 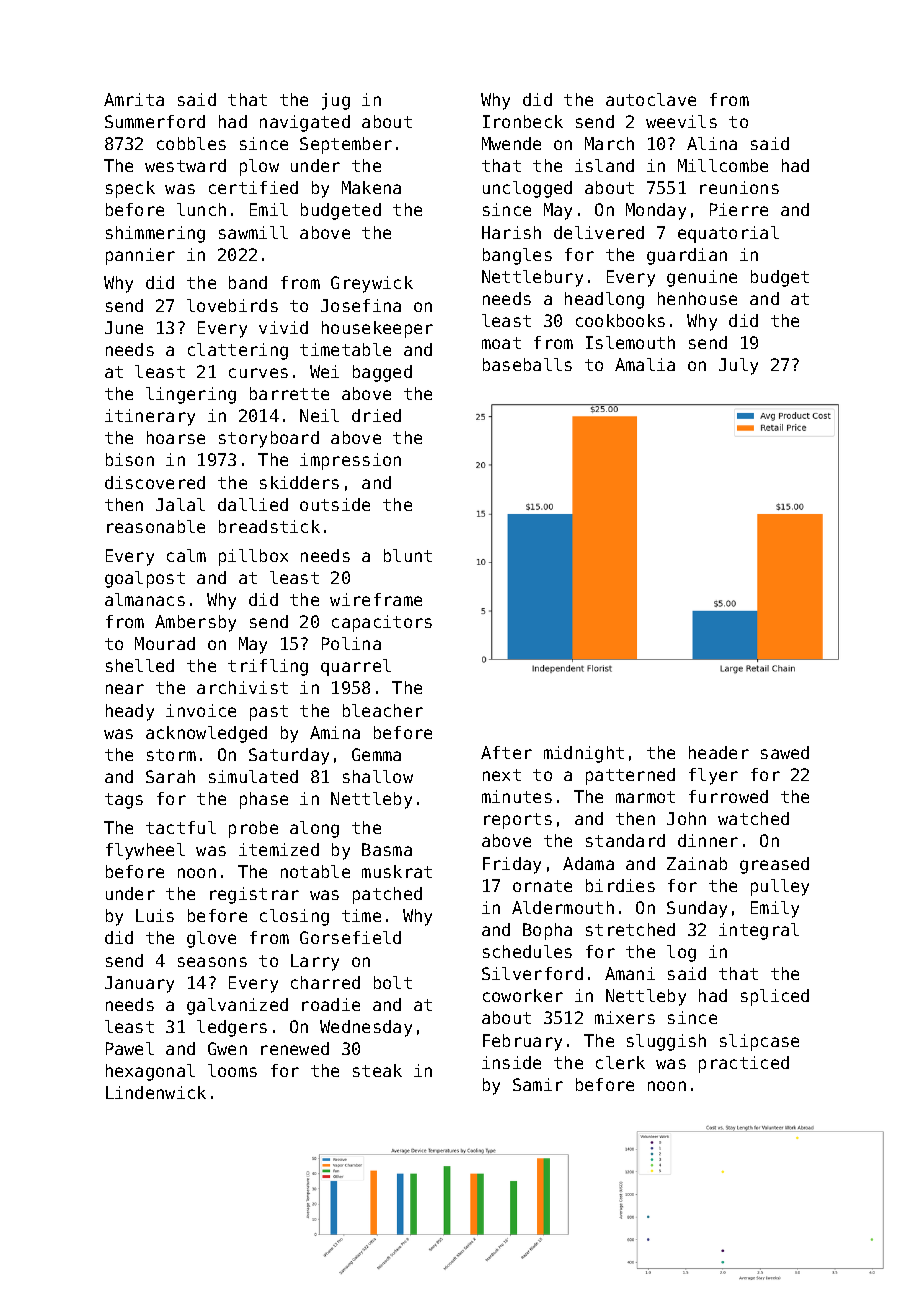 I want to click on jug, so click(x=336, y=101).
